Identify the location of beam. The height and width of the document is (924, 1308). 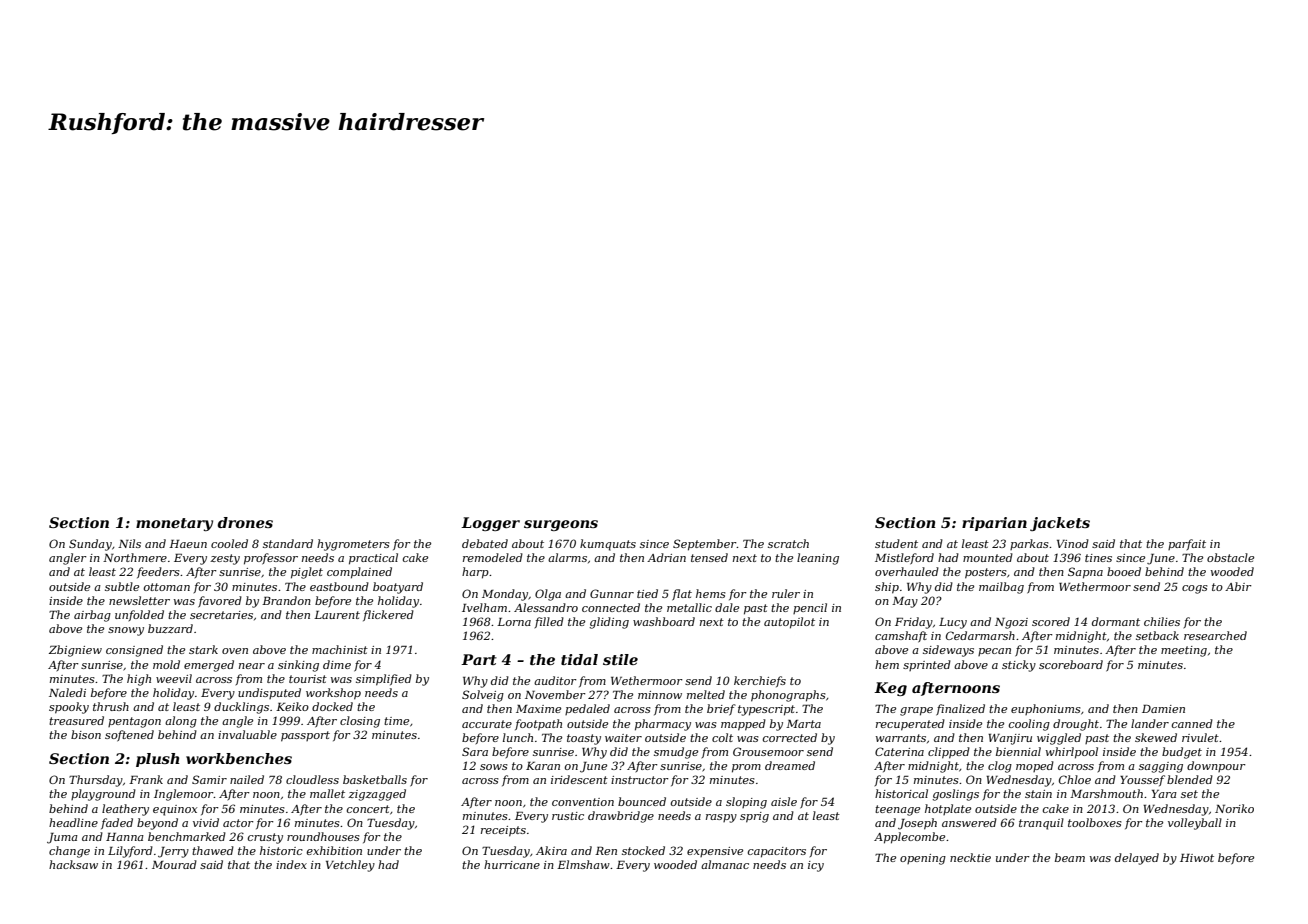
(1070, 857).
